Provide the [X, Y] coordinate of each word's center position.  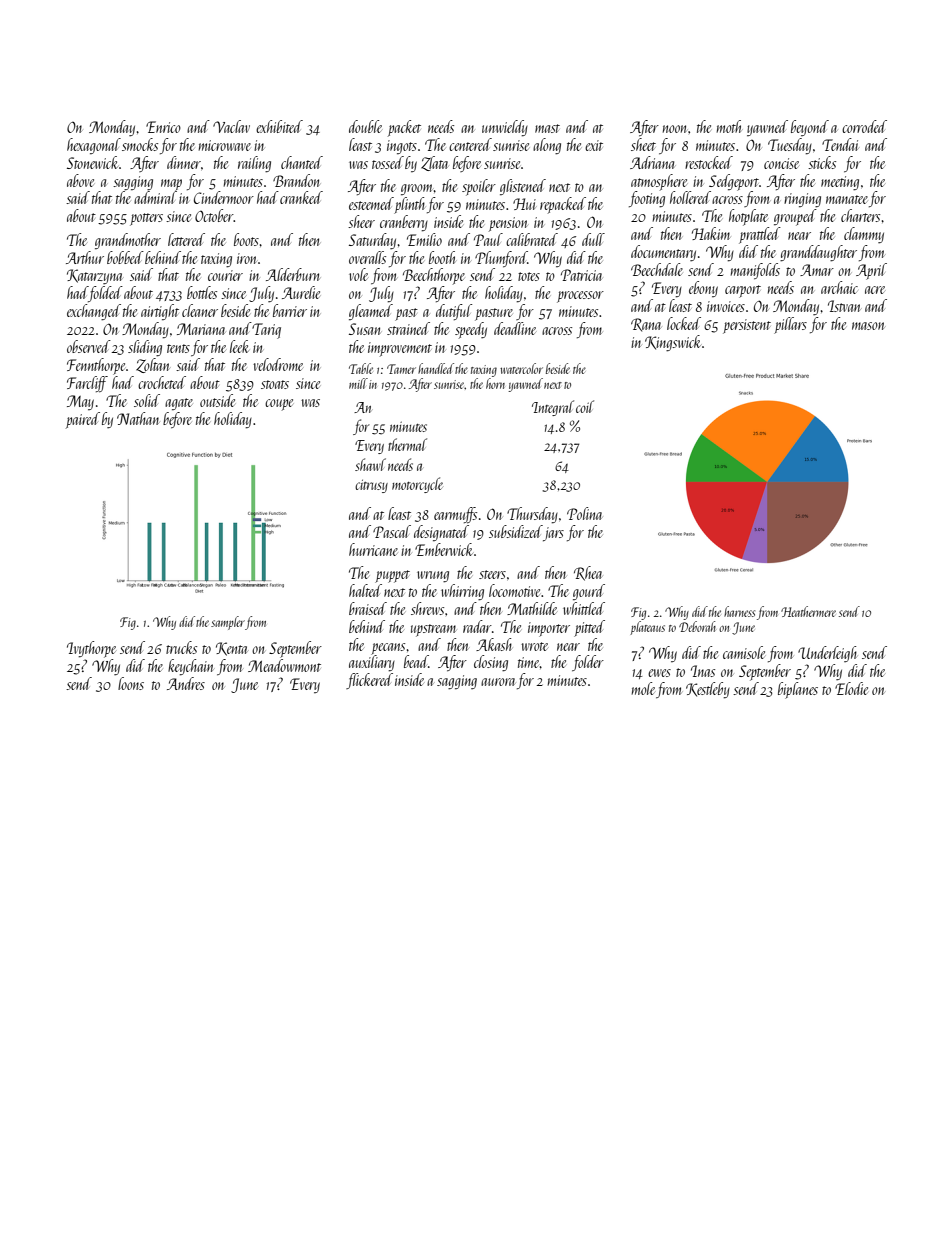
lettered [186, 239]
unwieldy [505, 128]
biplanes [798, 690]
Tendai [840, 144]
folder [588, 663]
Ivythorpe [91, 649]
